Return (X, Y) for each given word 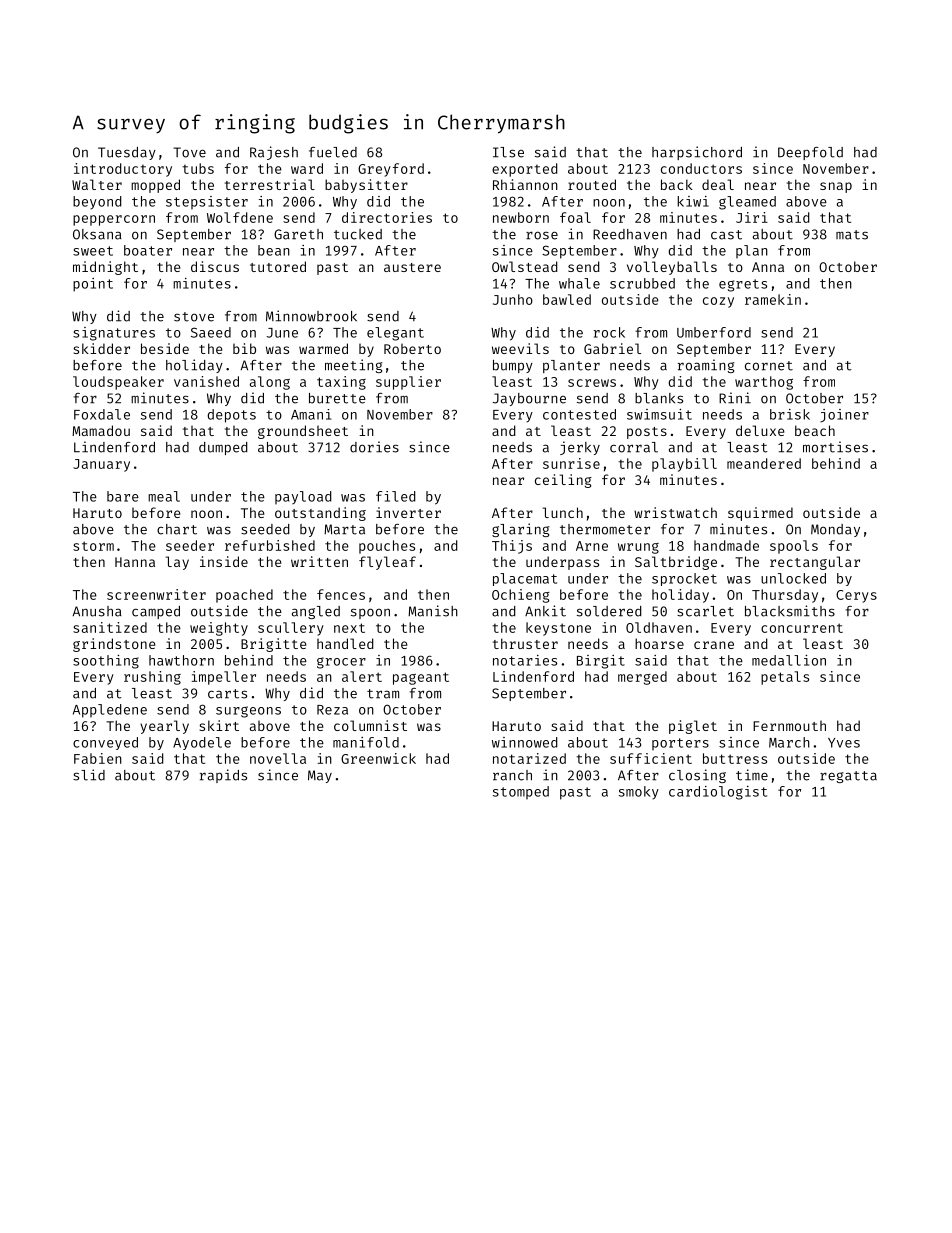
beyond (97, 203)
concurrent (802, 628)
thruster (525, 643)
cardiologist (718, 793)
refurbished (270, 545)
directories (387, 217)
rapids (223, 776)
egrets (743, 285)
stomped (521, 793)
